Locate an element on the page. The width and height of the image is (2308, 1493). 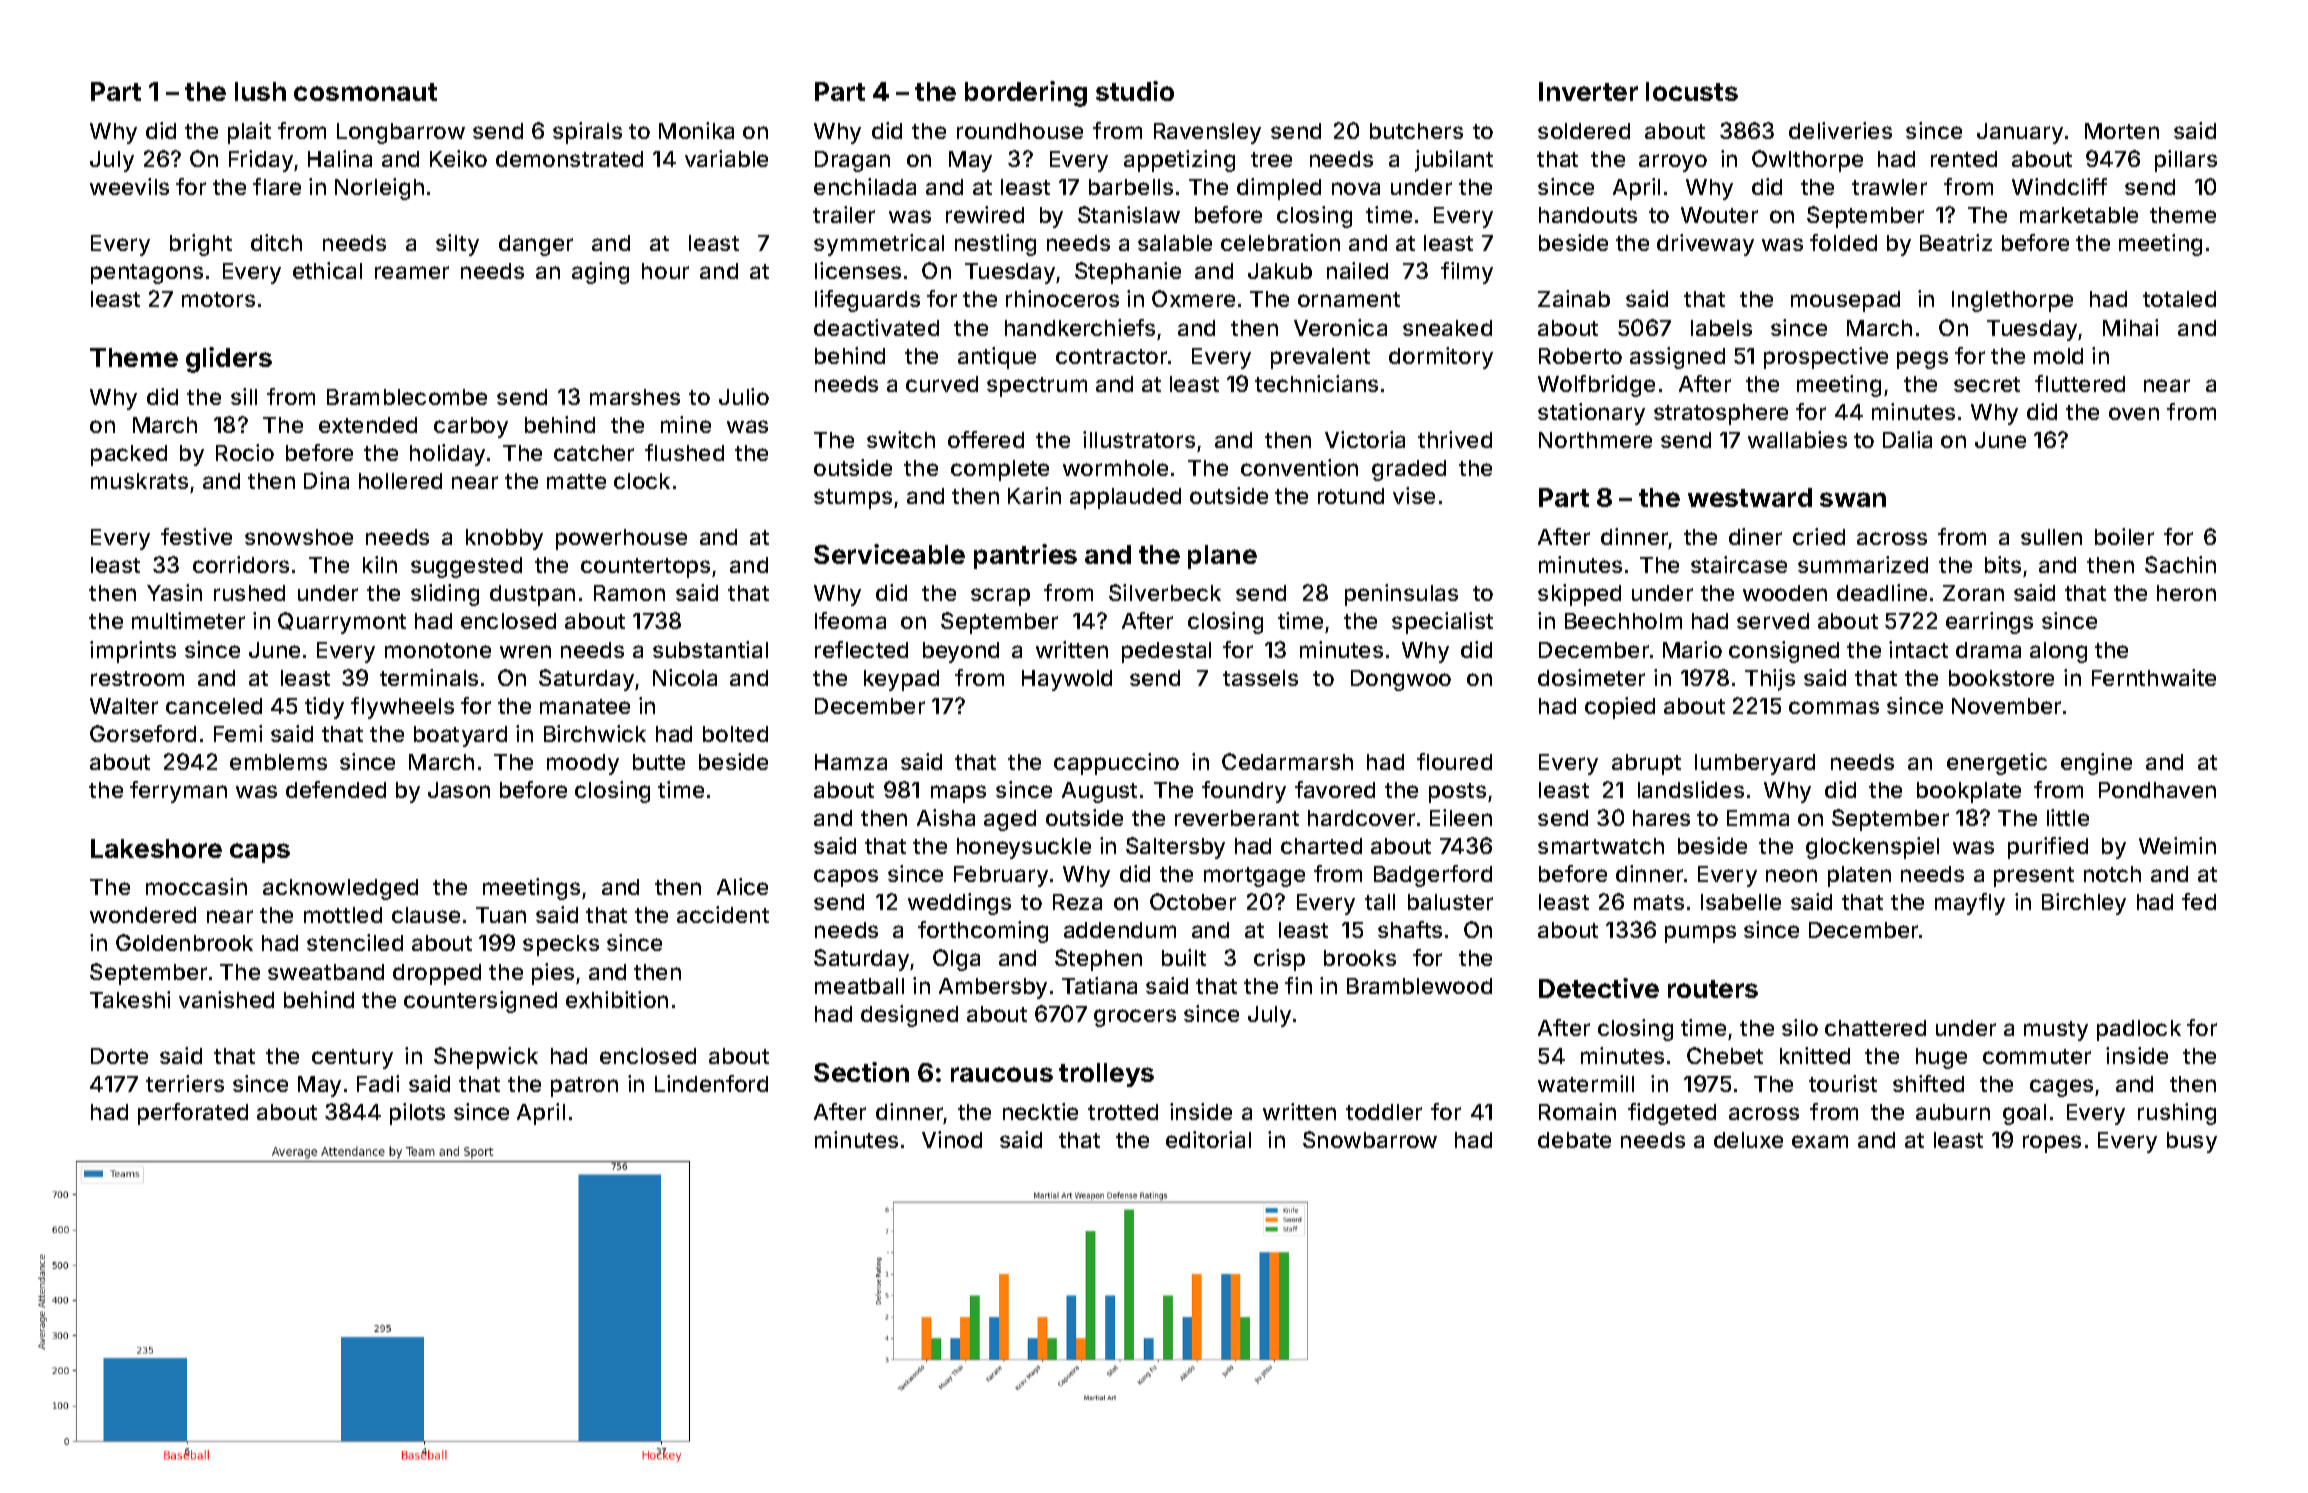
licenses is located at coordinates (858, 270).
